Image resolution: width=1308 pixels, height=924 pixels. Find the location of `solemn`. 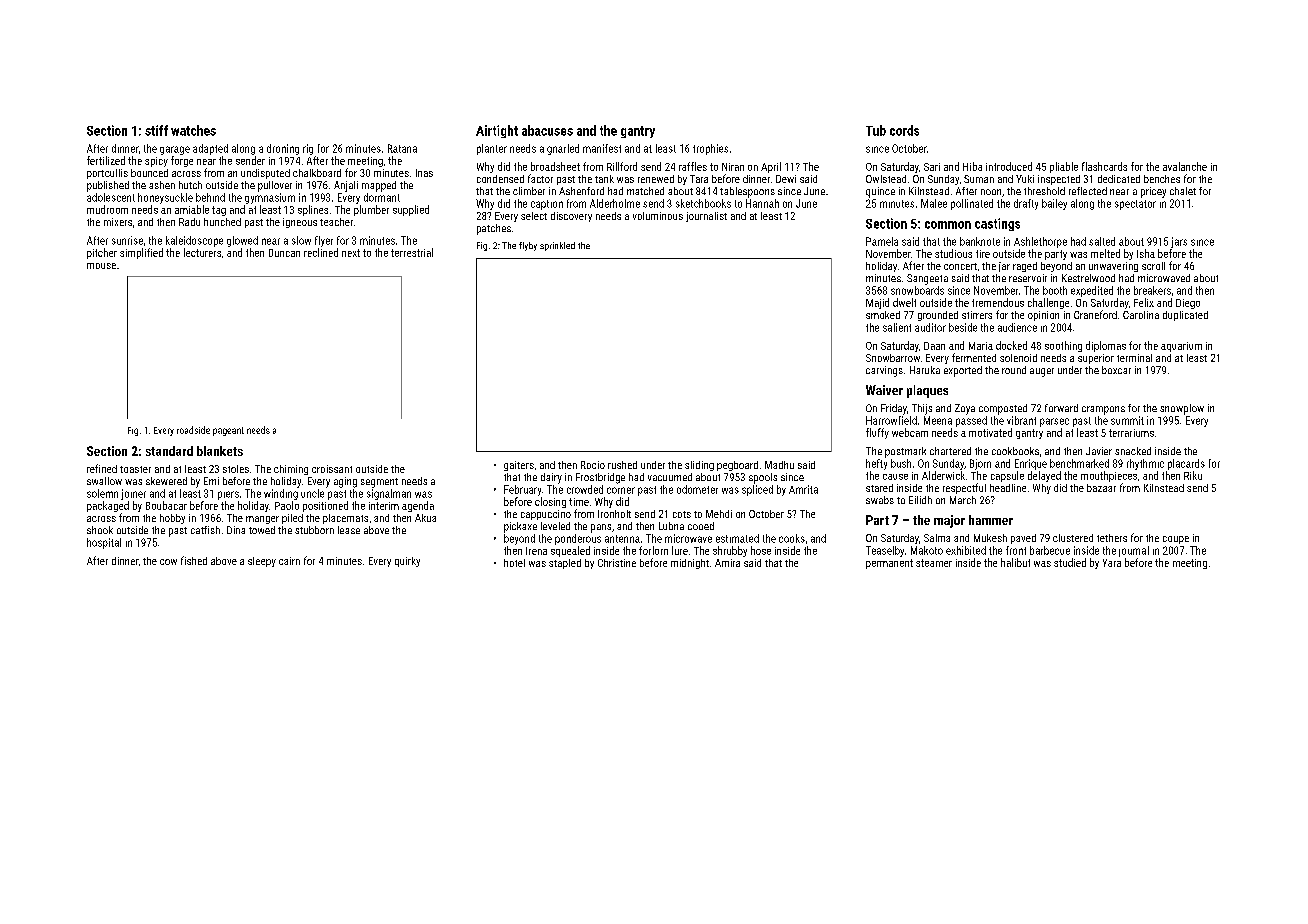

solemn is located at coordinates (102, 493).
